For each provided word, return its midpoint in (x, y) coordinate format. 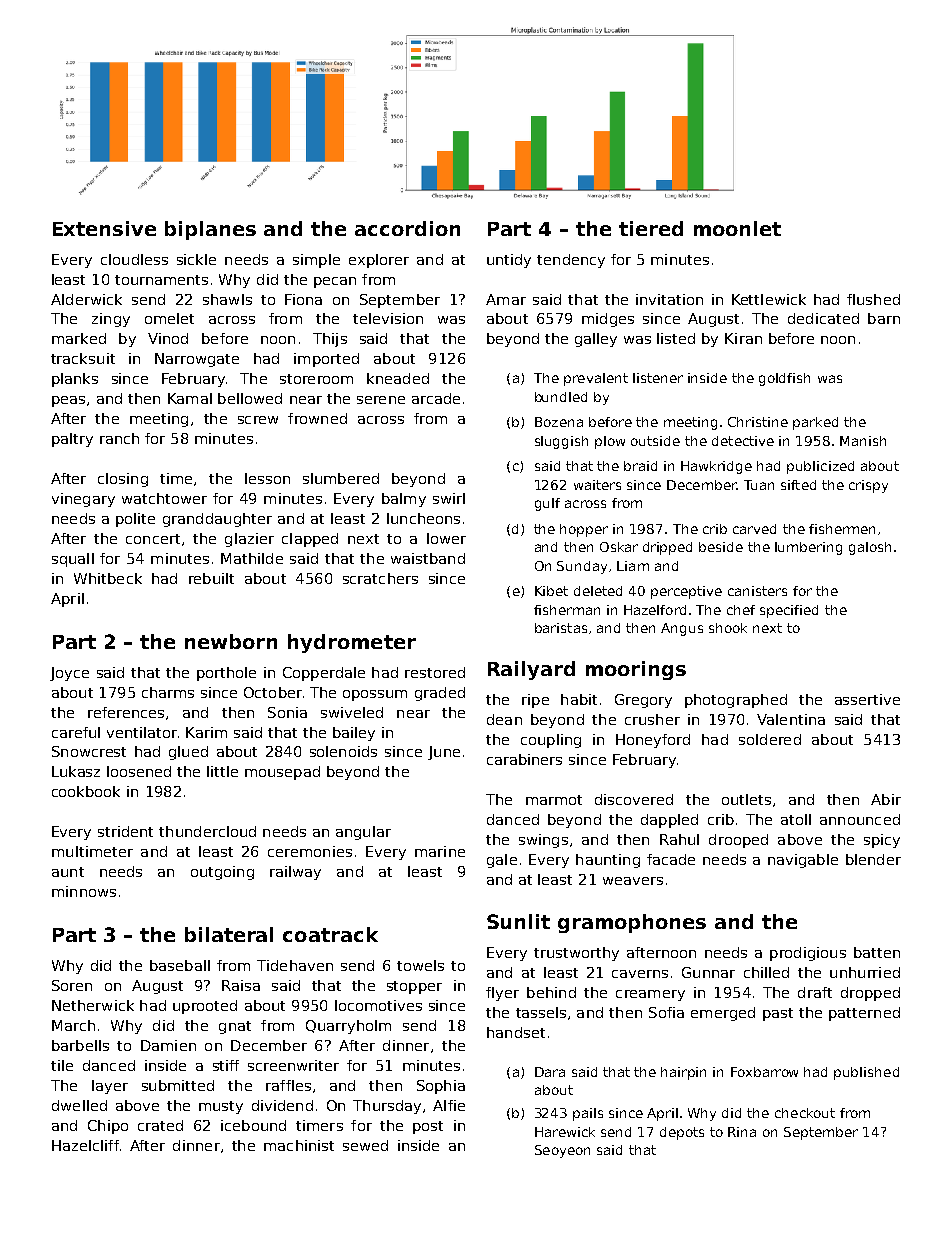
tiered (651, 228)
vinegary (83, 500)
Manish (863, 441)
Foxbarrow (764, 1072)
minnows (84, 891)
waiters (597, 485)
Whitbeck (108, 578)
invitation (669, 299)
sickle (196, 259)
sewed (365, 1145)
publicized (820, 467)
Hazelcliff (85, 1145)
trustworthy (576, 954)
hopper (584, 530)
